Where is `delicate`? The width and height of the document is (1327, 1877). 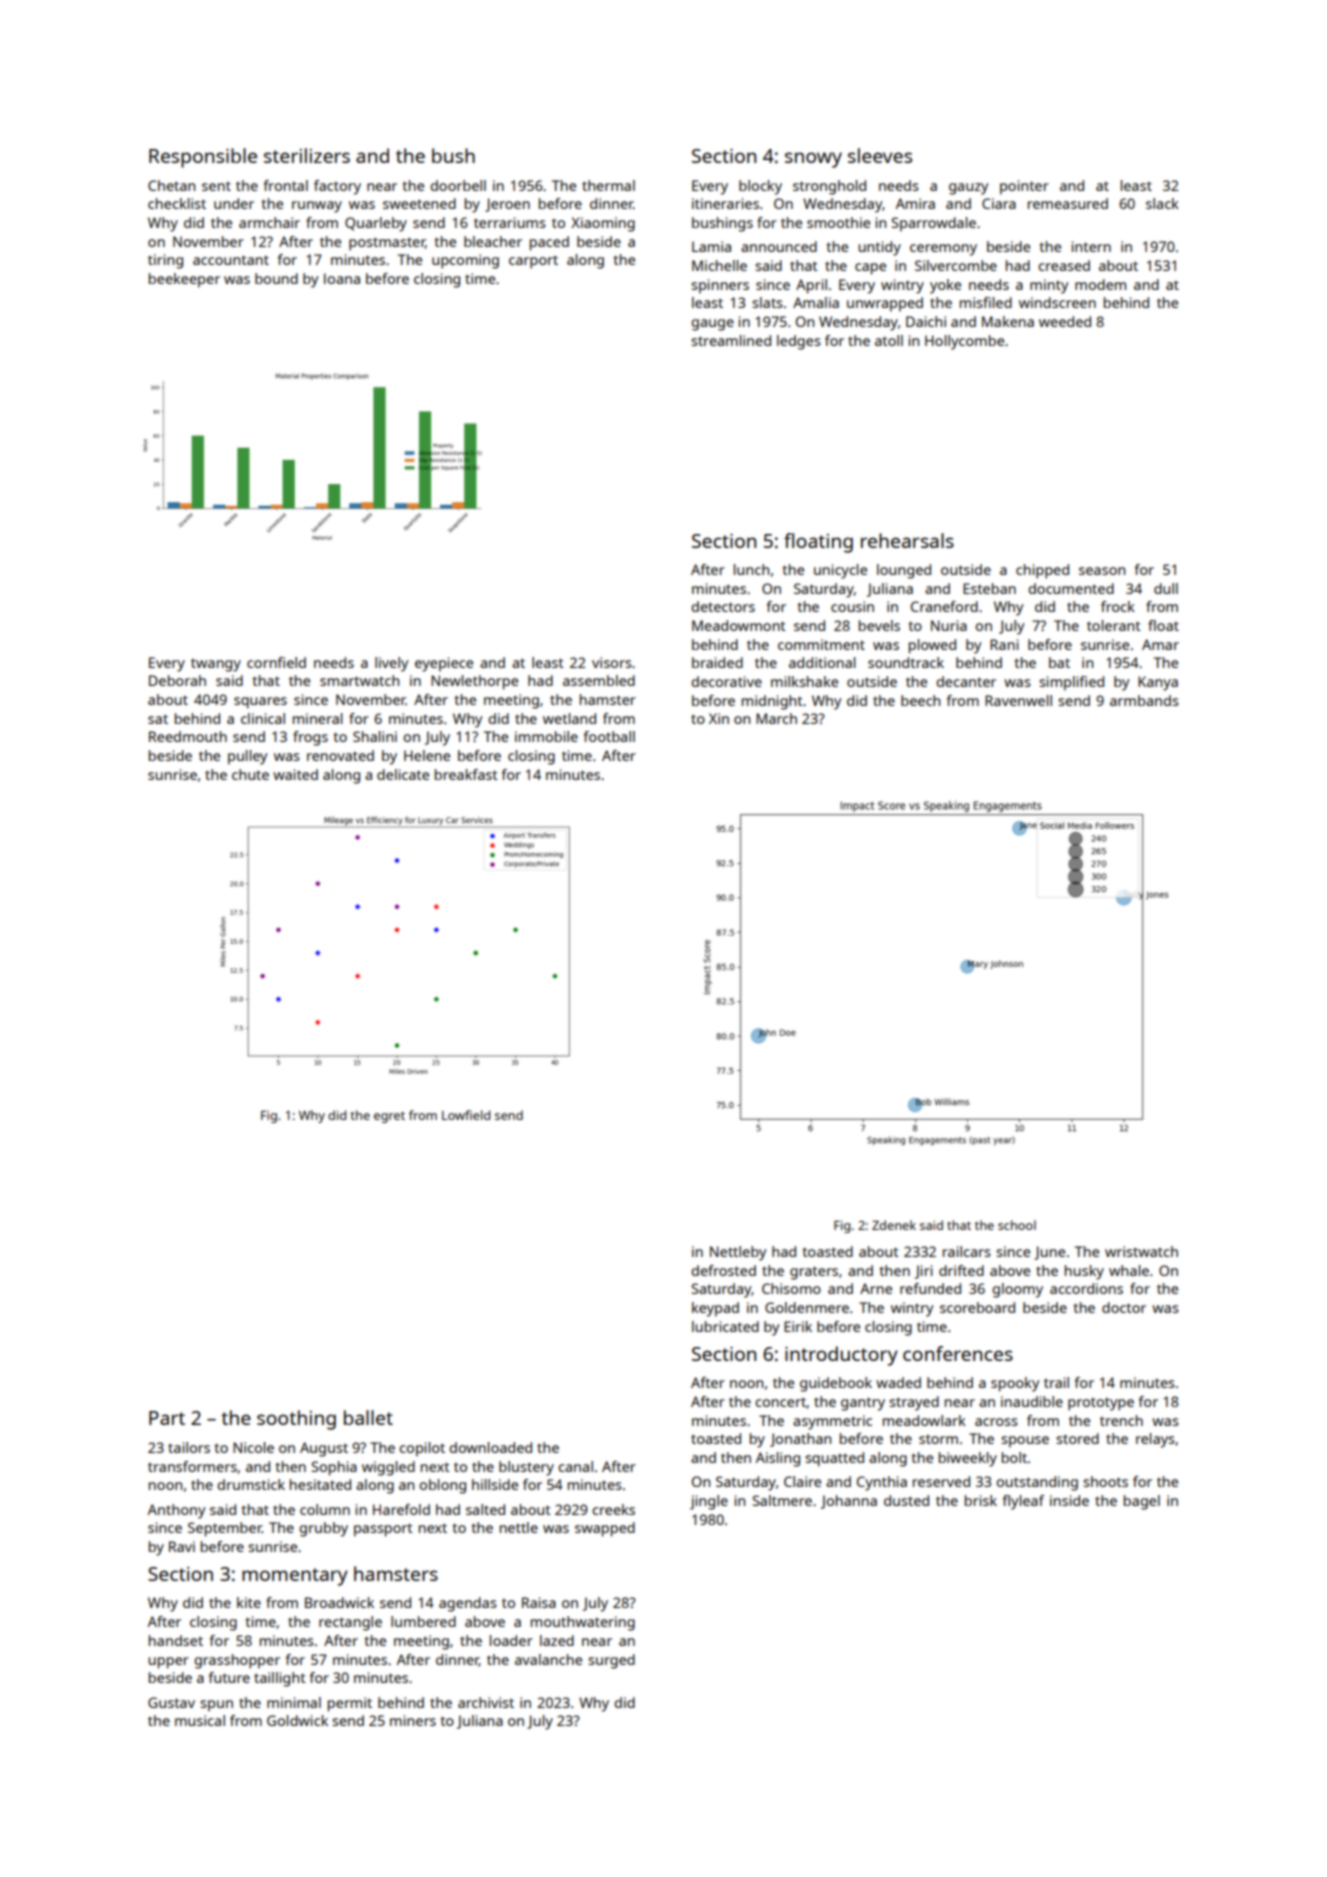
delicate is located at coordinates (403, 774).
